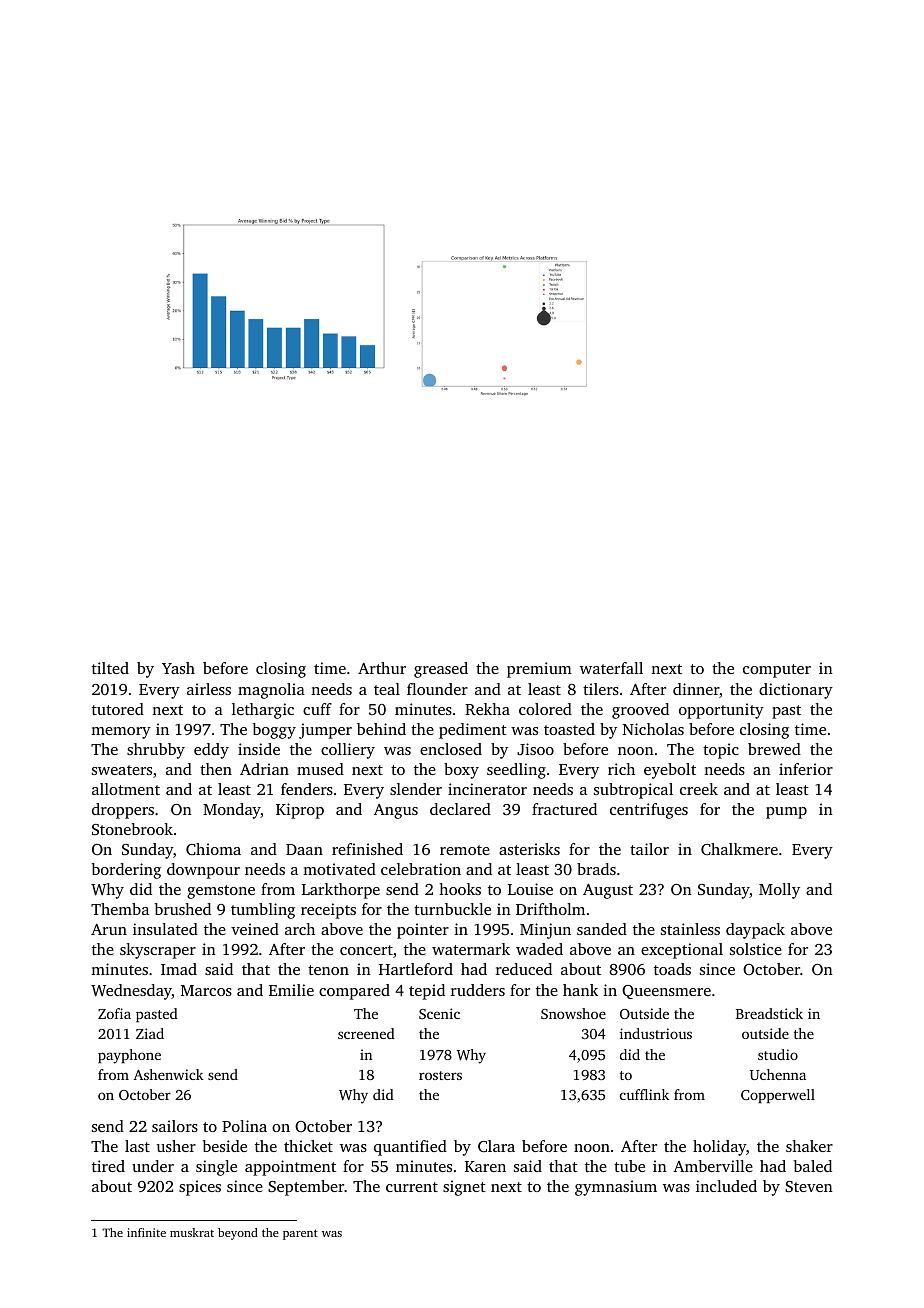  I want to click on downpour, so click(203, 871).
